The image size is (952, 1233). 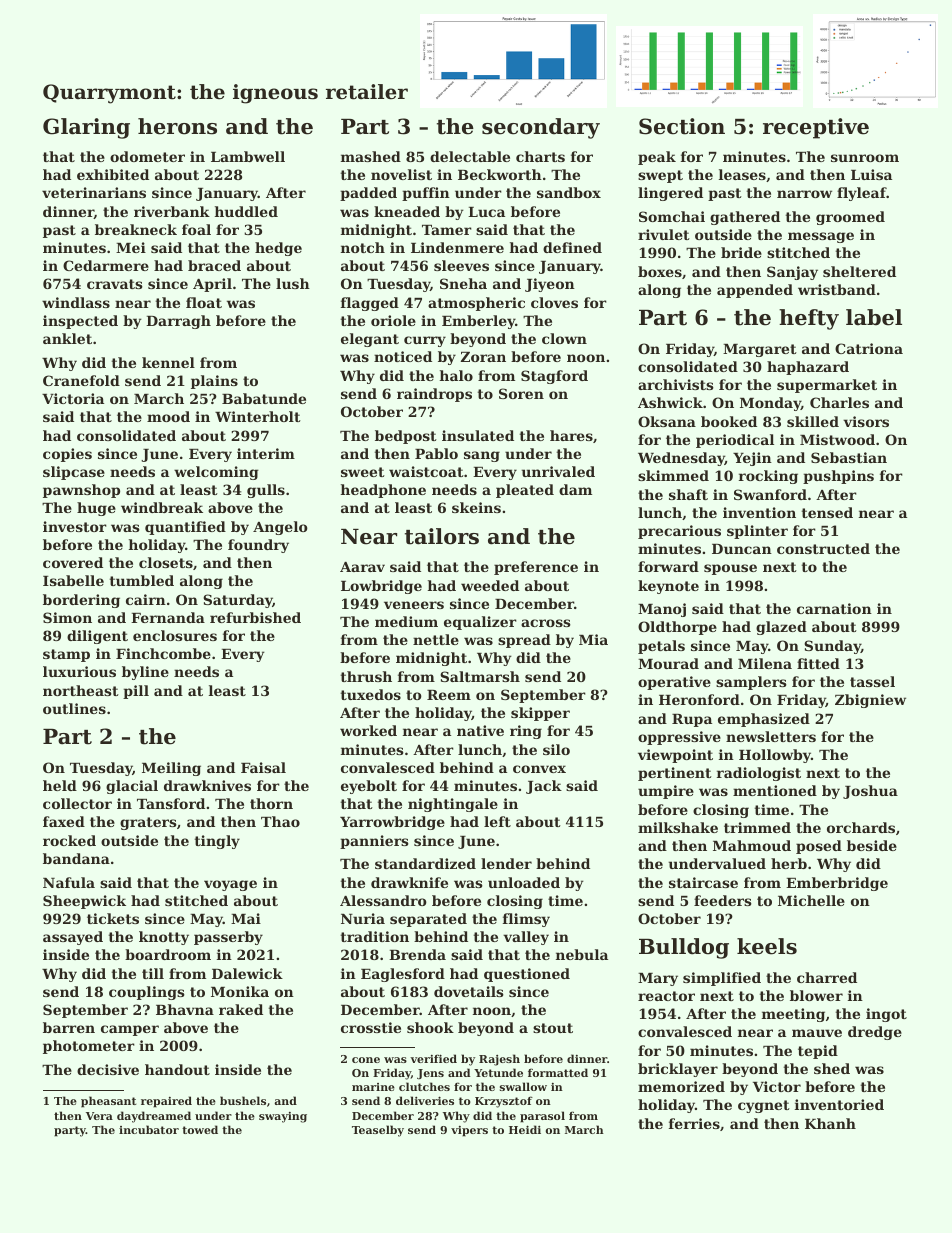 What do you see at coordinates (136, 229) in the image?
I see `breakneck` at bounding box center [136, 229].
